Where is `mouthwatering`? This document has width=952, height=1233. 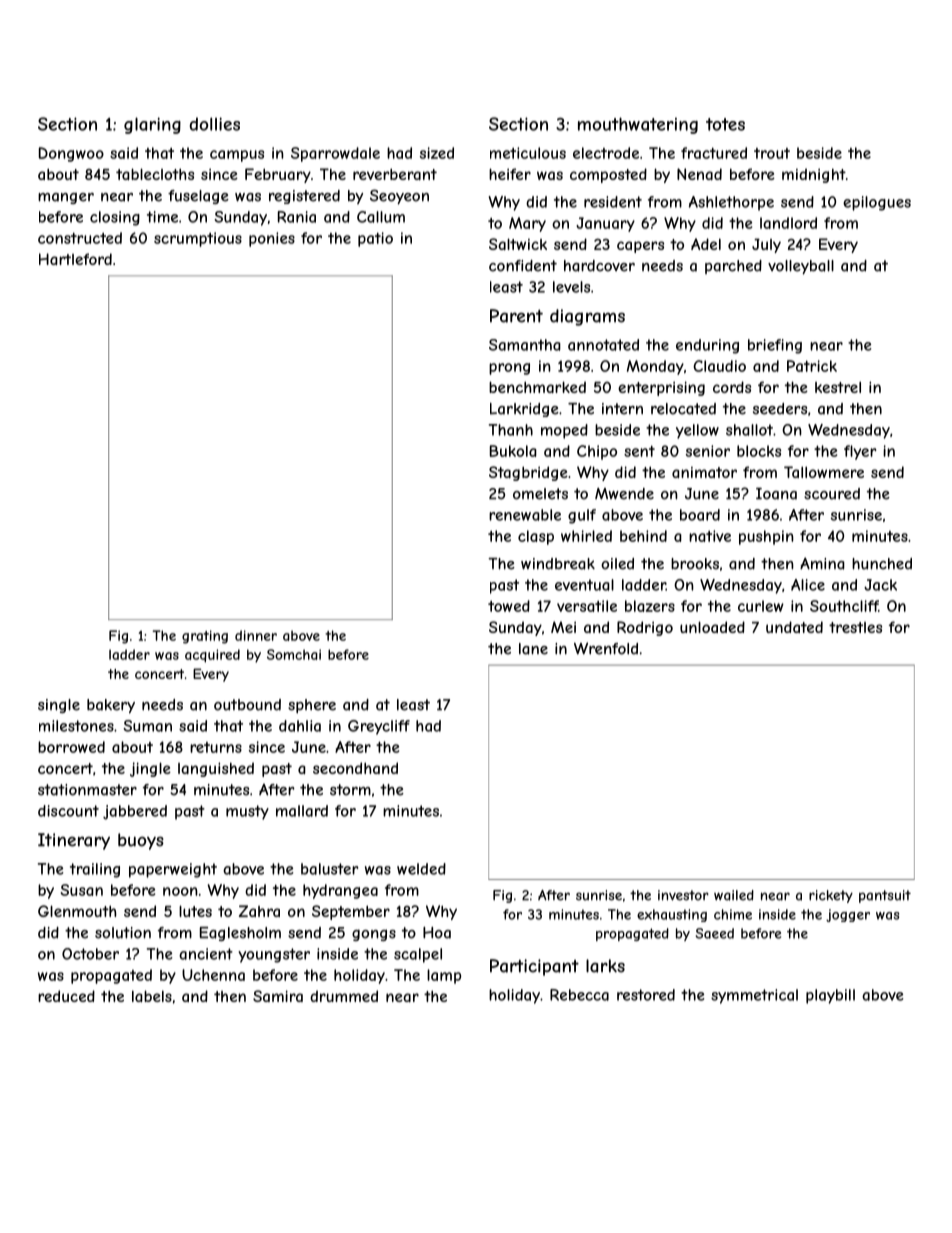 mouthwatering is located at coordinates (638, 125).
